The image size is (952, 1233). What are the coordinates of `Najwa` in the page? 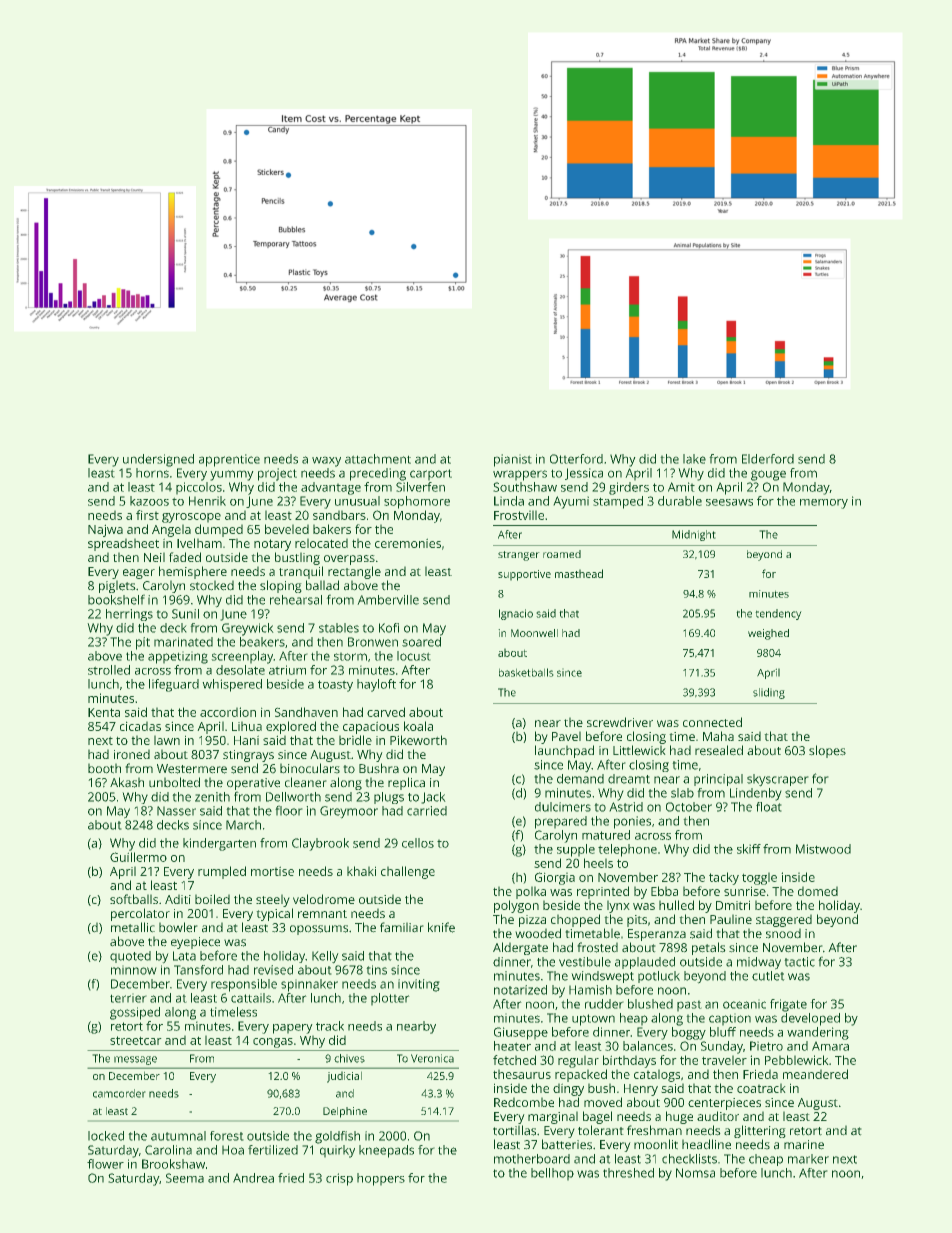 It's located at (105, 531).
